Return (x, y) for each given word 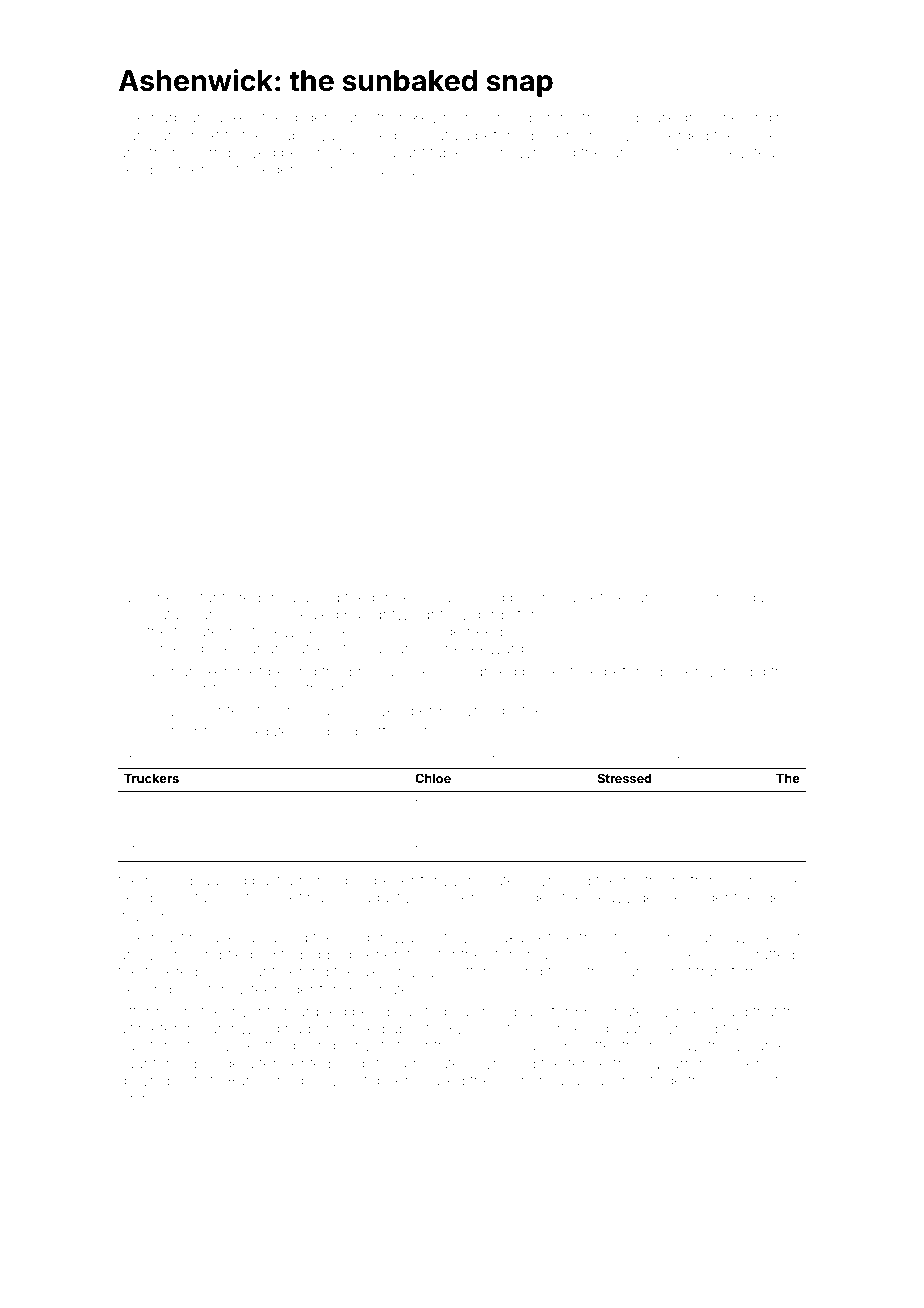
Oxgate (266, 733)
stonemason (531, 955)
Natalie (171, 614)
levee (630, 135)
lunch (651, 597)
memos (205, 170)
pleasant (396, 154)
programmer (393, 674)
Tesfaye (571, 673)
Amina (553, 597)
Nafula (447, 135)
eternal (222, 989)
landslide (639, 152)
